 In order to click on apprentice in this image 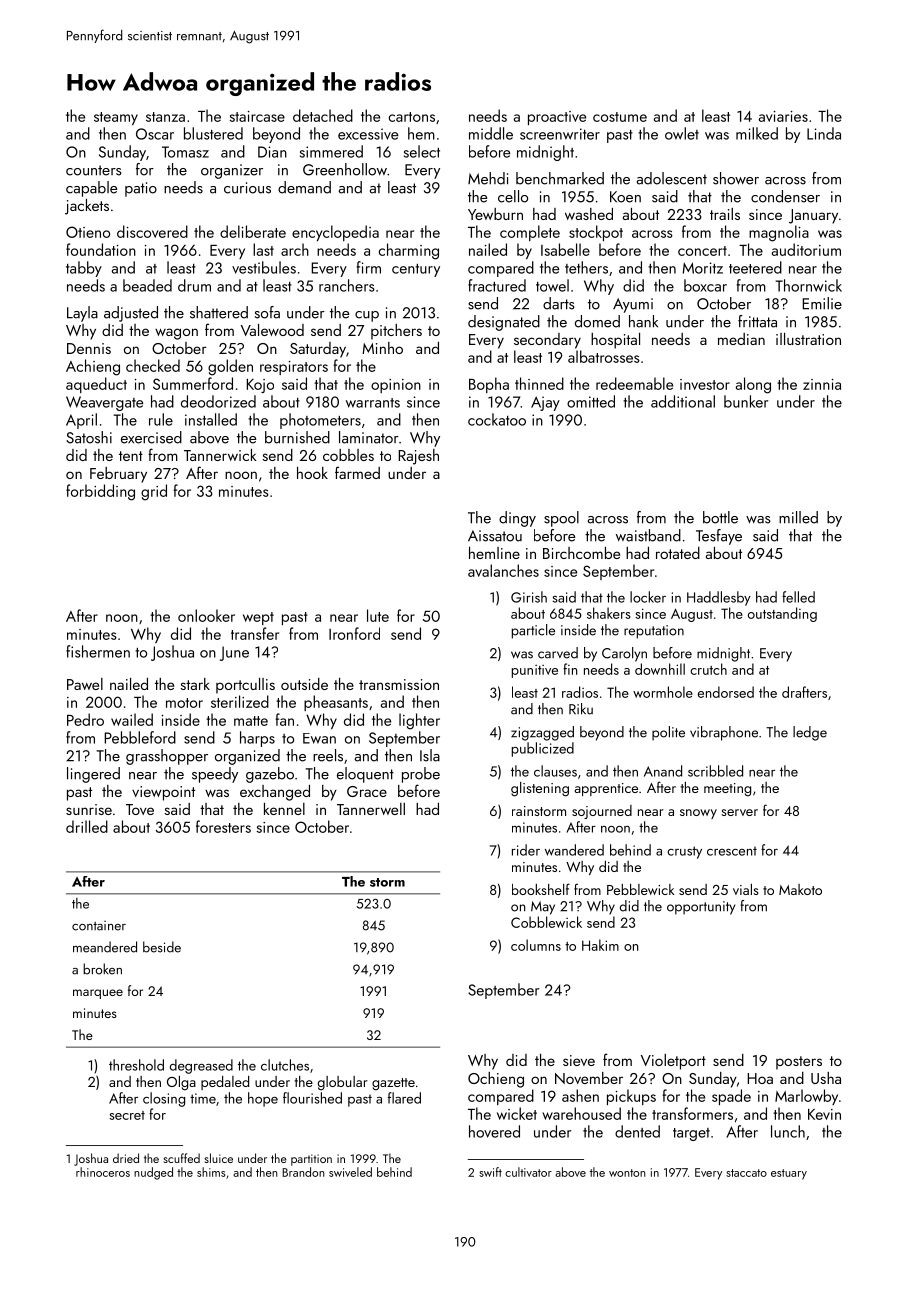, I will do `click(606, 789)`.
